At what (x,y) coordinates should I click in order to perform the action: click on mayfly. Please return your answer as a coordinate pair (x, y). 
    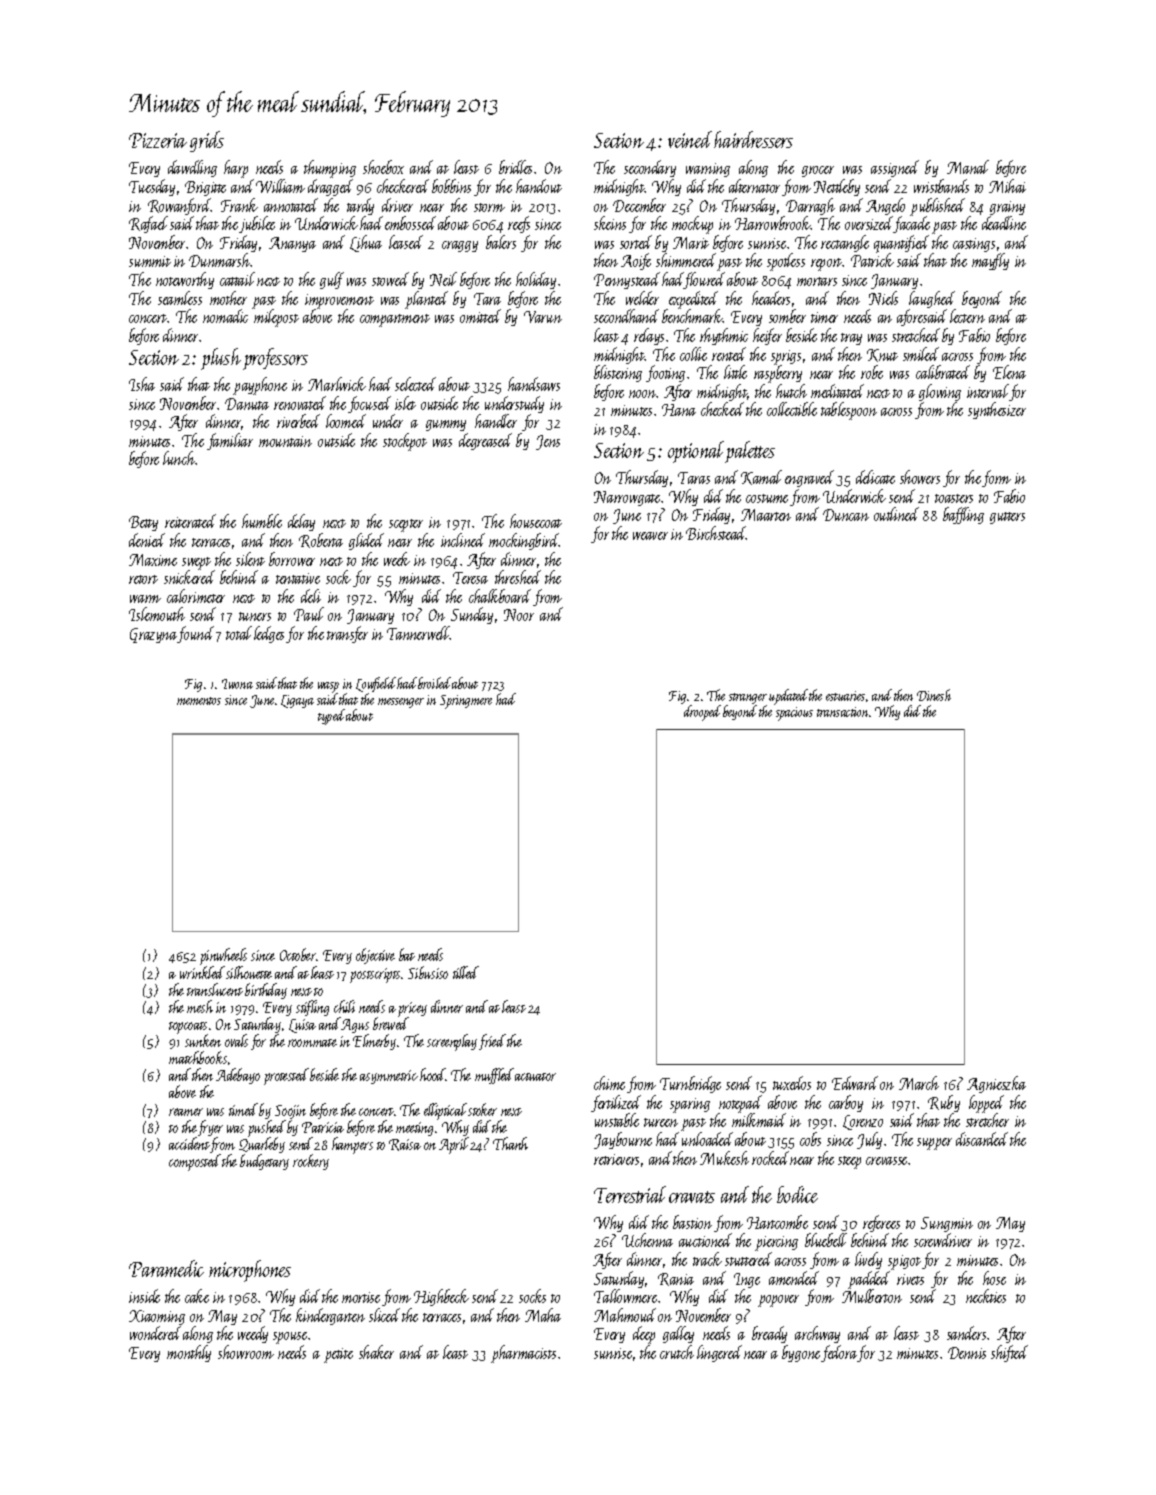
    Looking at the image, I should click on (990, 262).
